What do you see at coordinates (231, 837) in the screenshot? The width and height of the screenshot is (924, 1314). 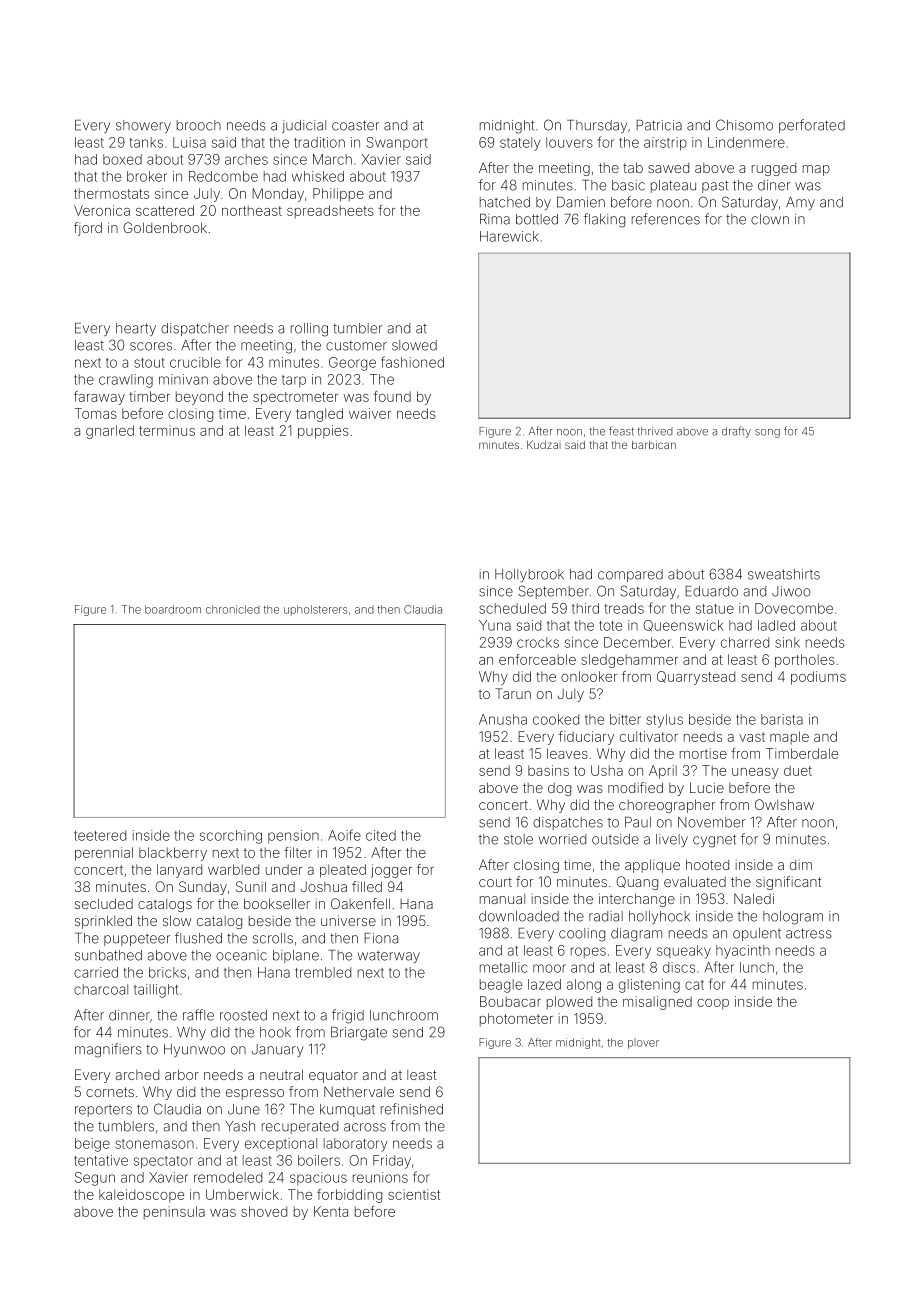 I see `scorching` at bounding box center [231, 837].
